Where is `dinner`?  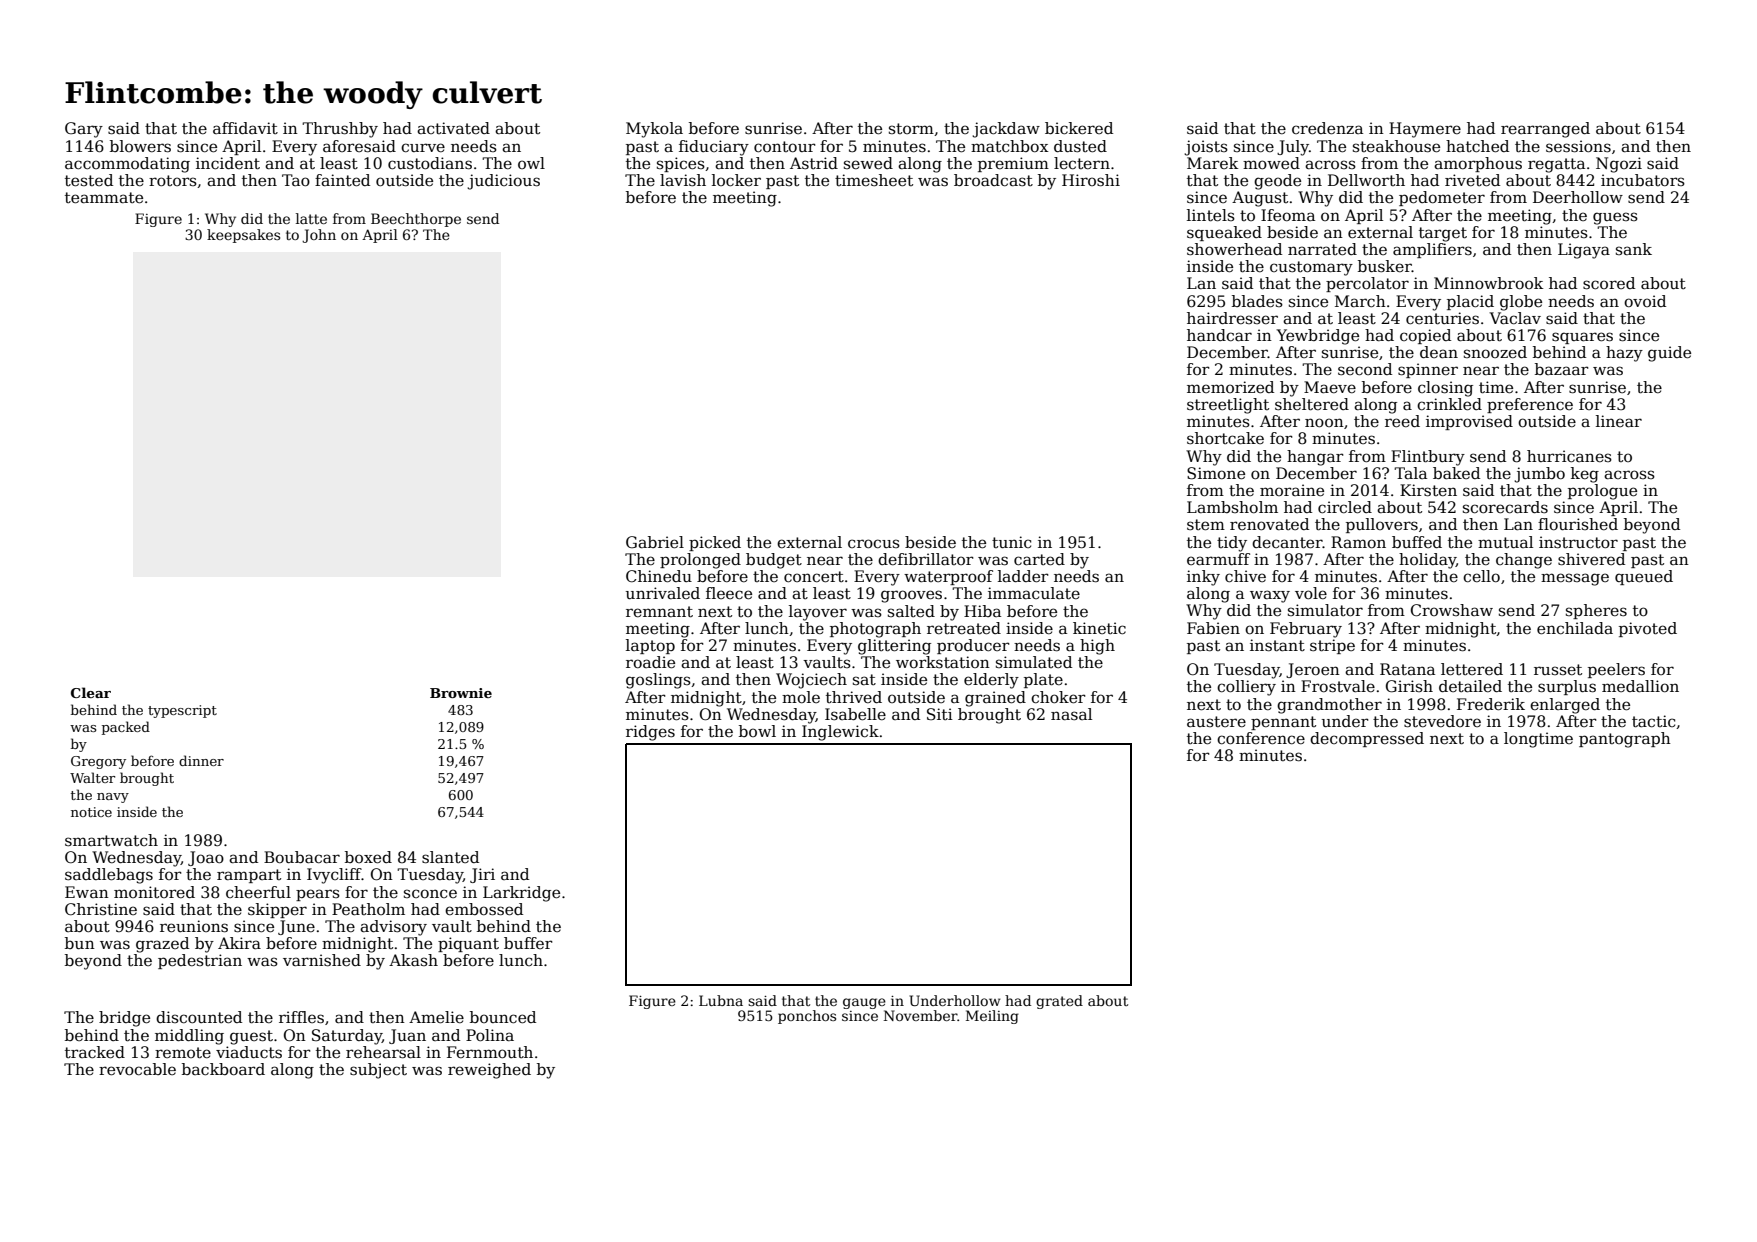
dinner is located at coordinates (201, 760).
